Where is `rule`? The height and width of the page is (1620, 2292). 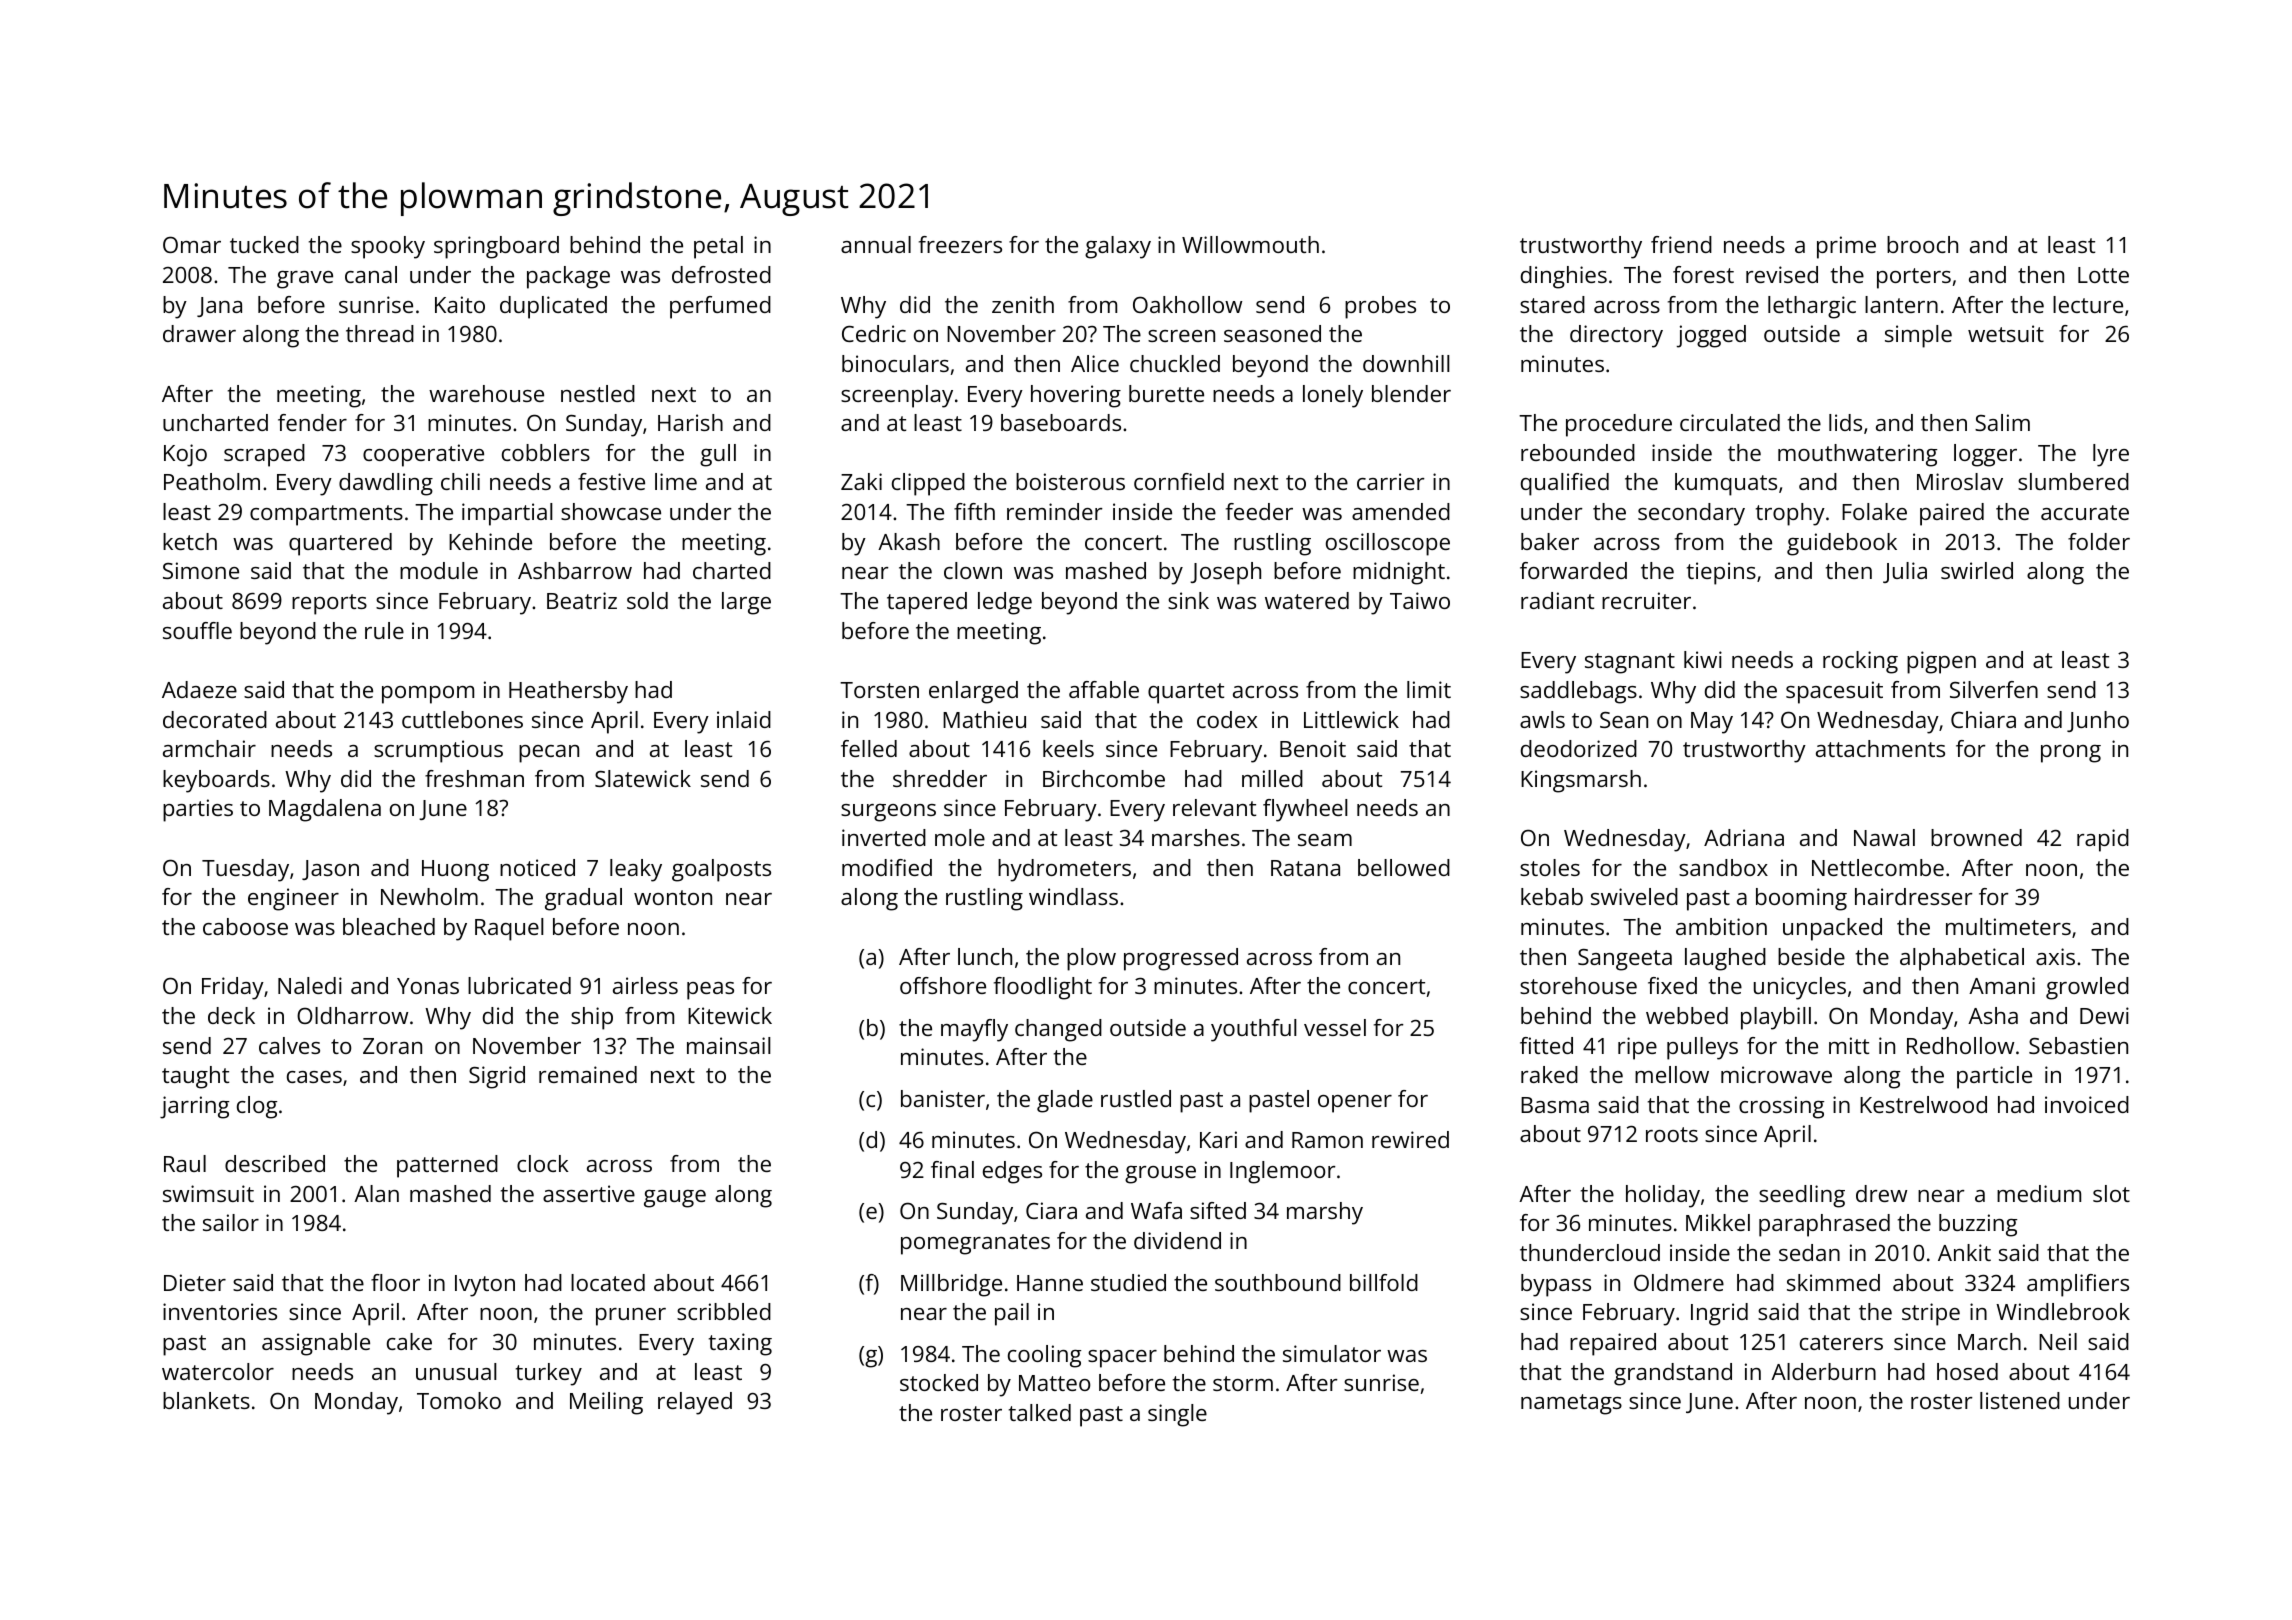
rule is located at coordinates (384, 630).
